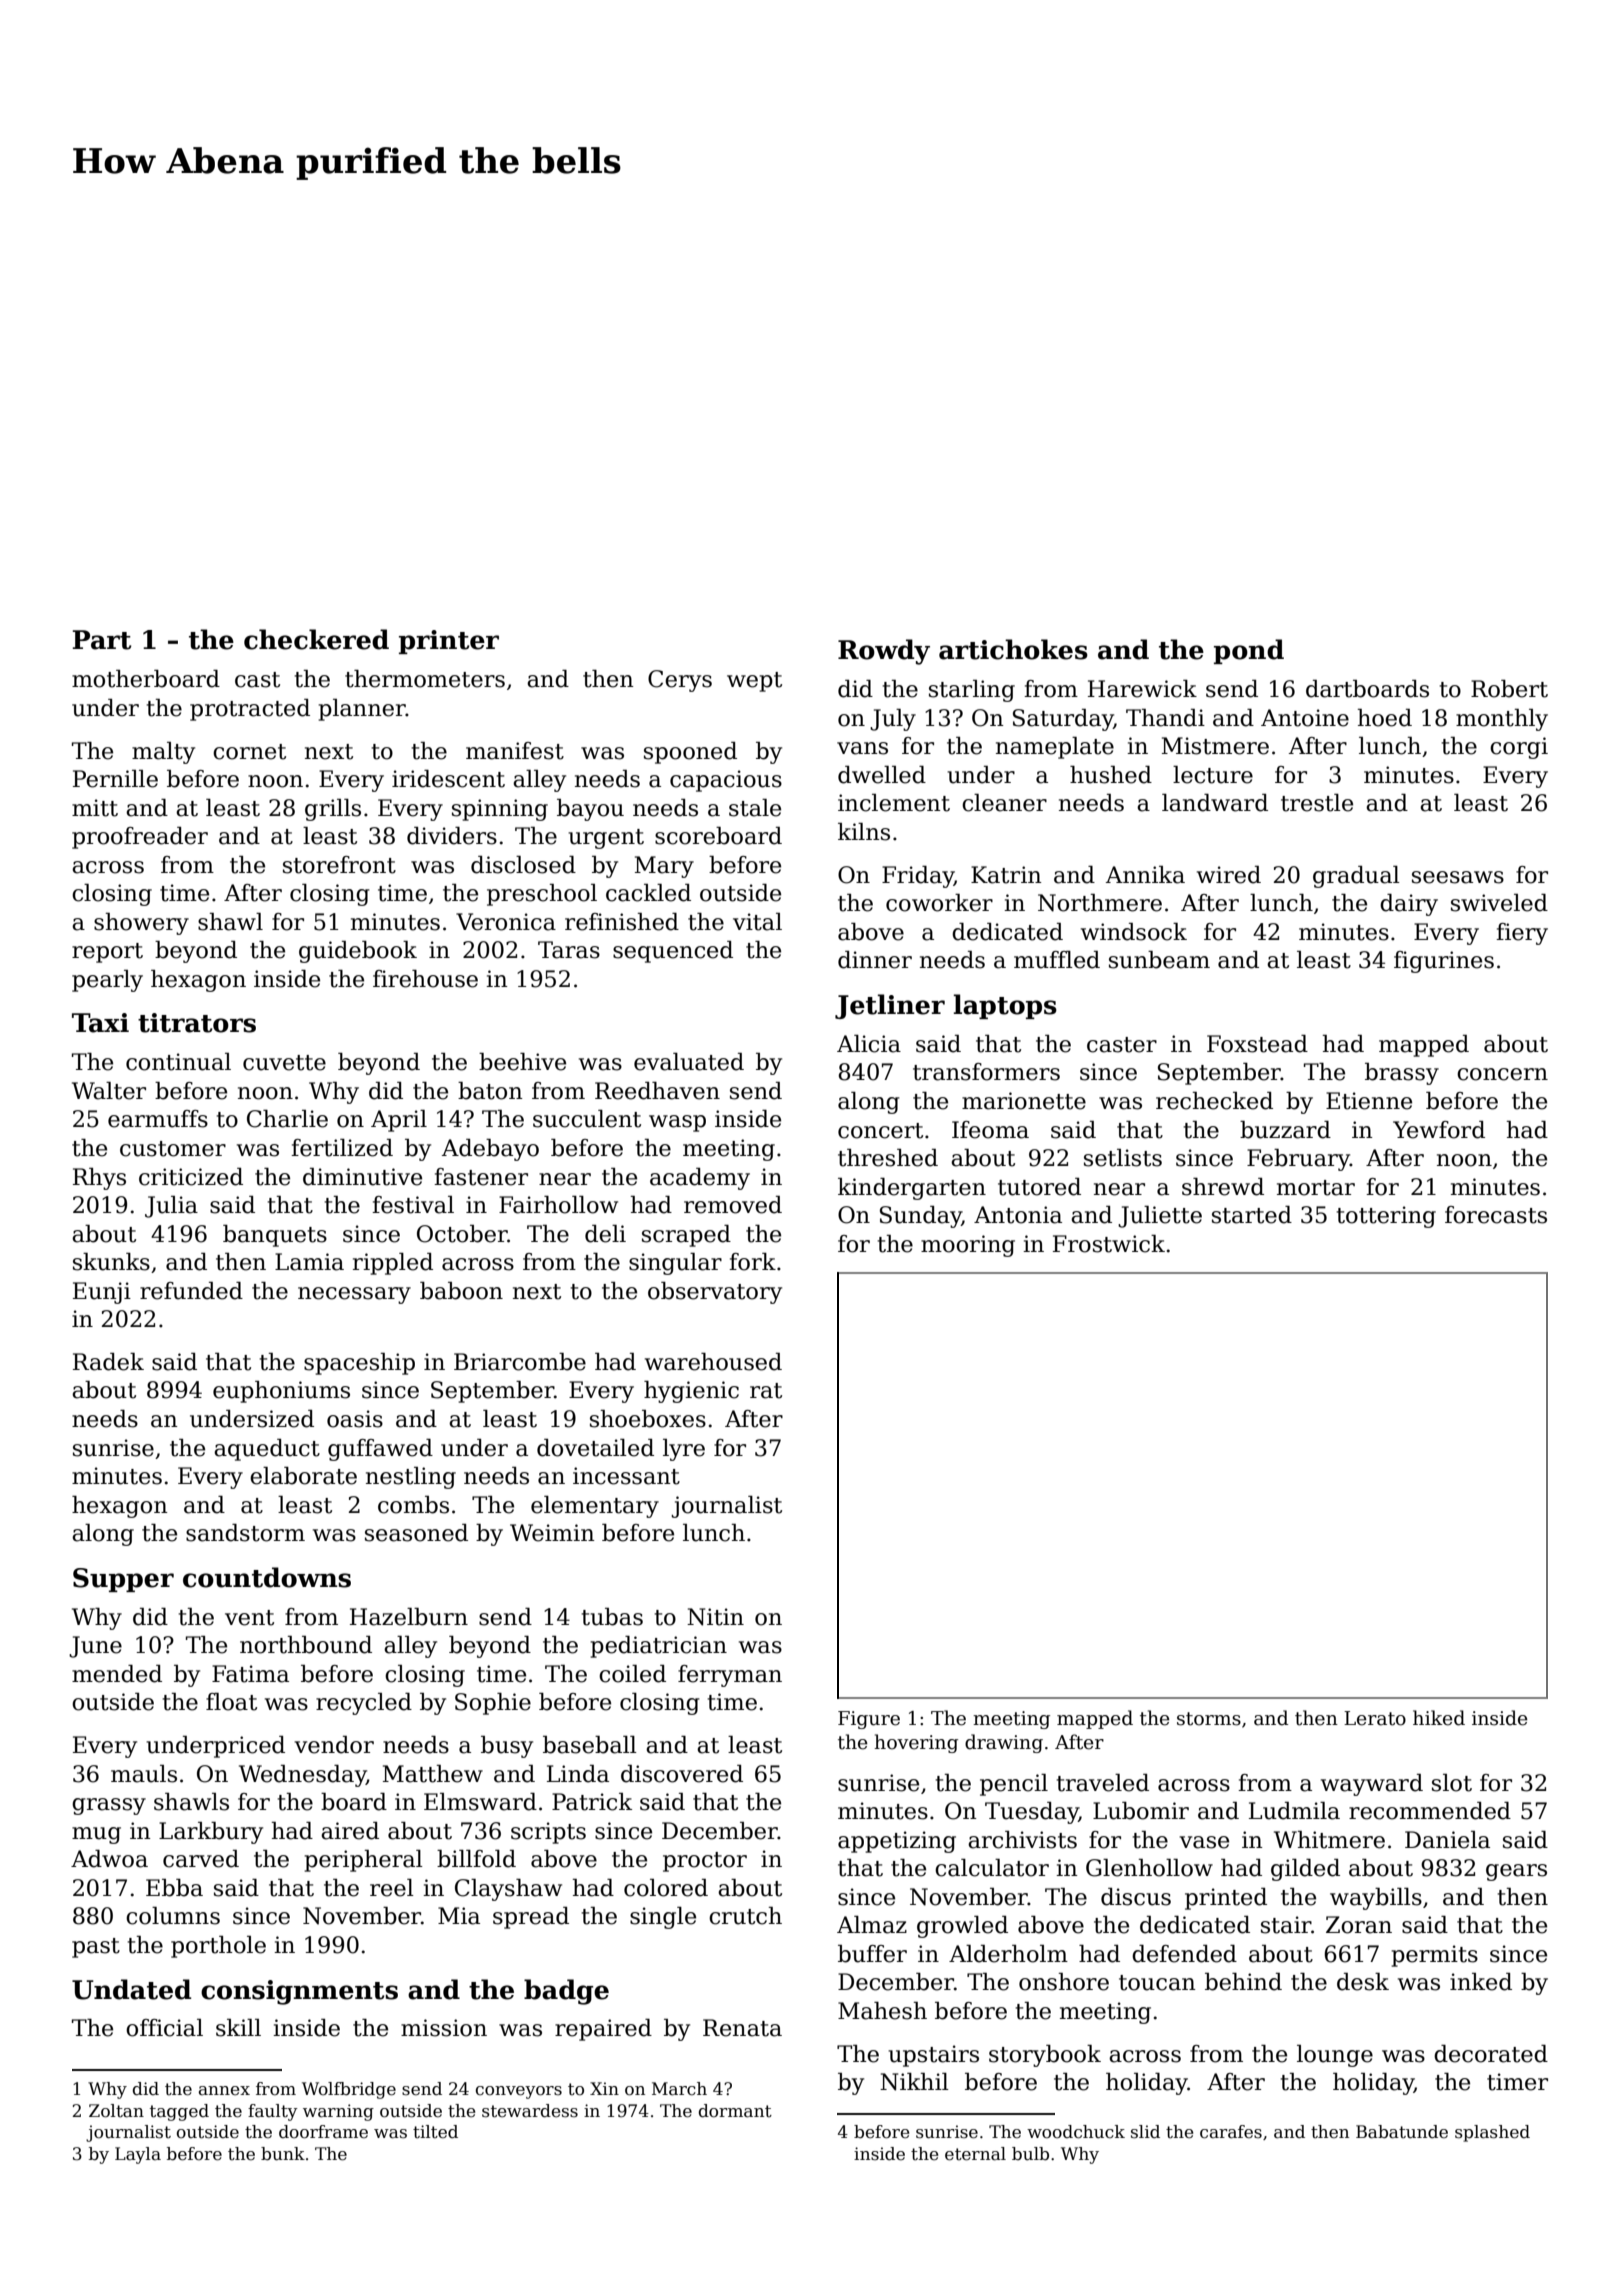 The height and width of the image is (2292, 1620). What do you see at coordinates (449, 642) in the image?
I see `printer` at bounding box center [449, 642].
